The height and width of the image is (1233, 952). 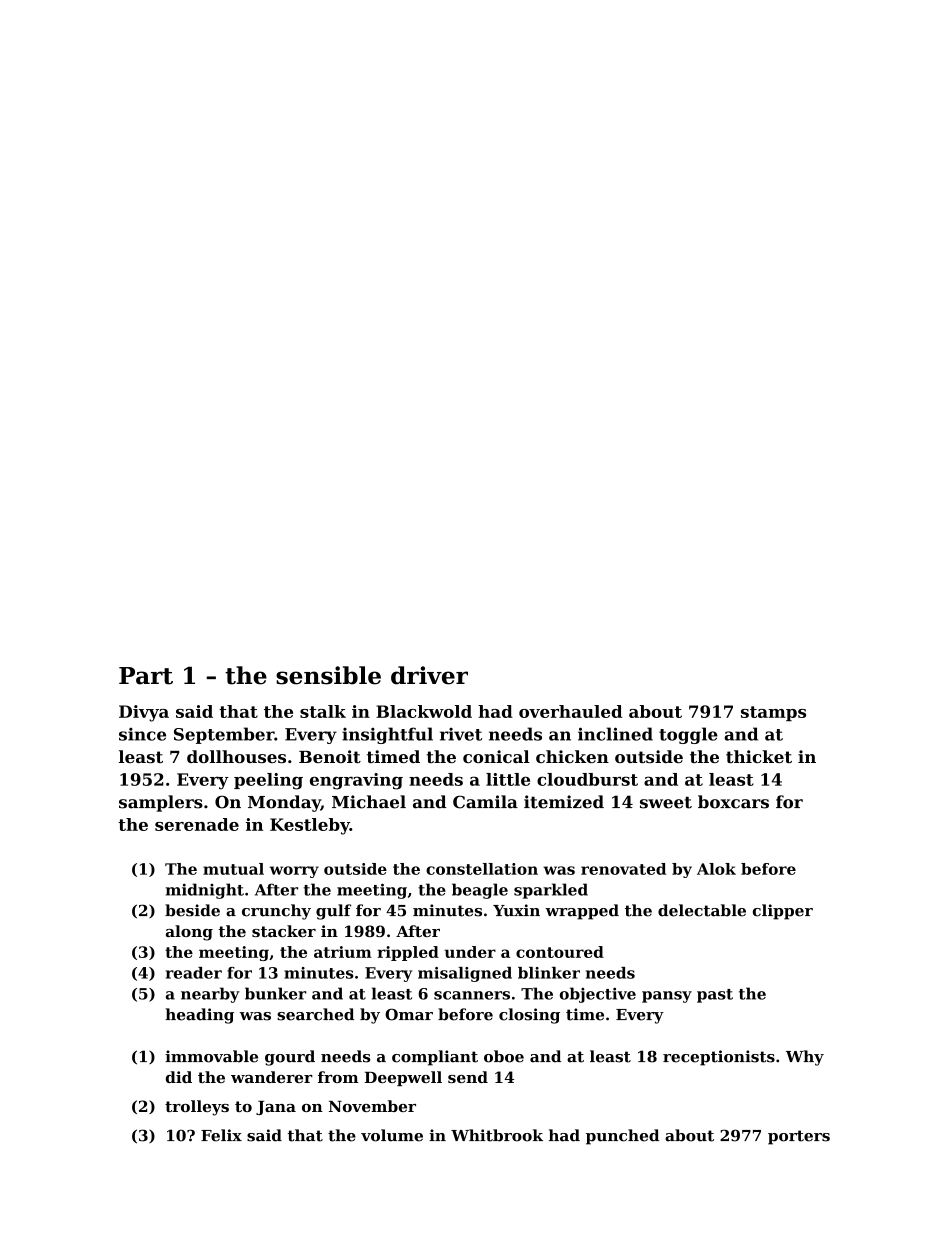 I want to click on Alok, so click(x=716, y=869).
